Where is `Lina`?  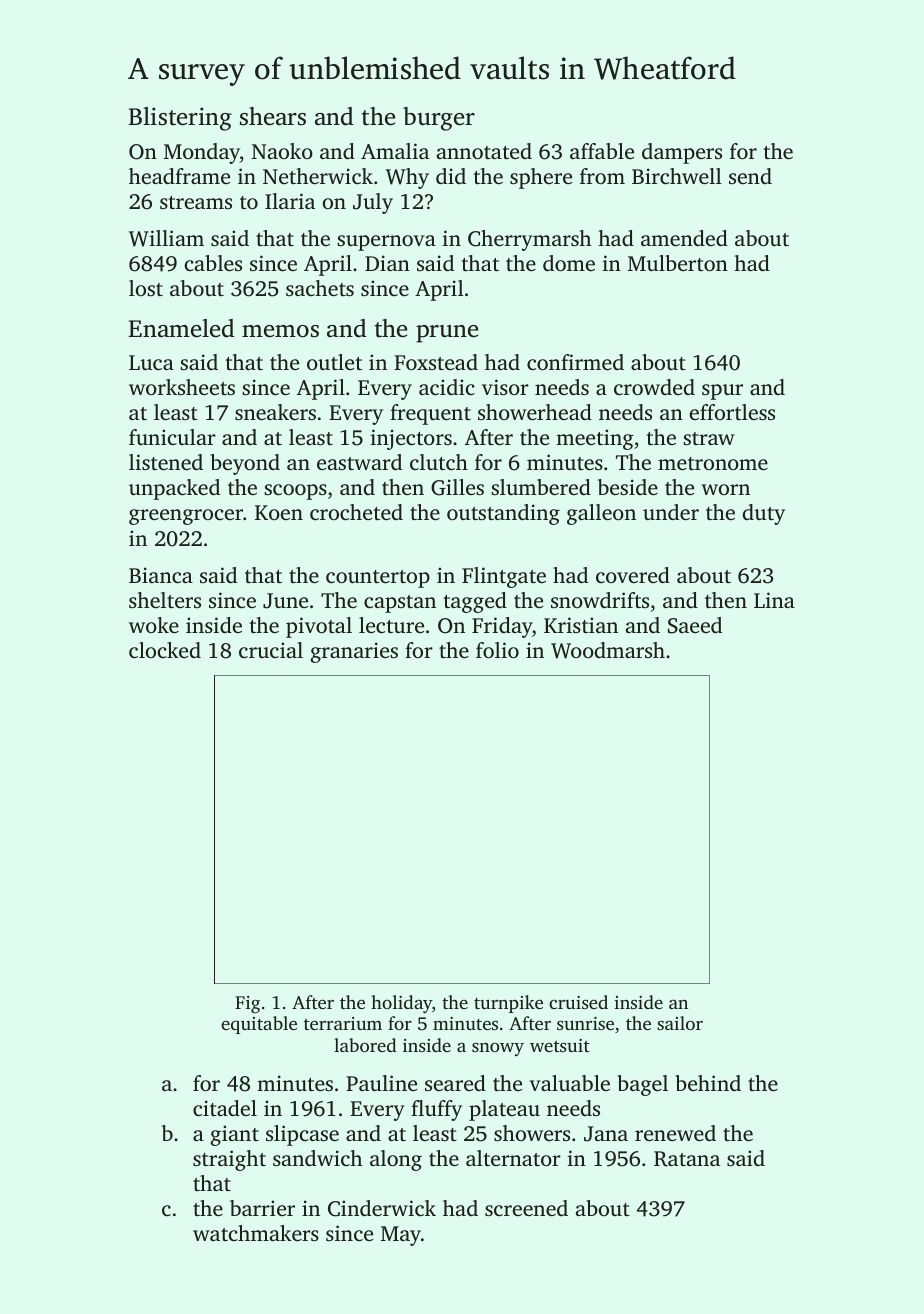
Lina is located at coordinates (774, 600).
